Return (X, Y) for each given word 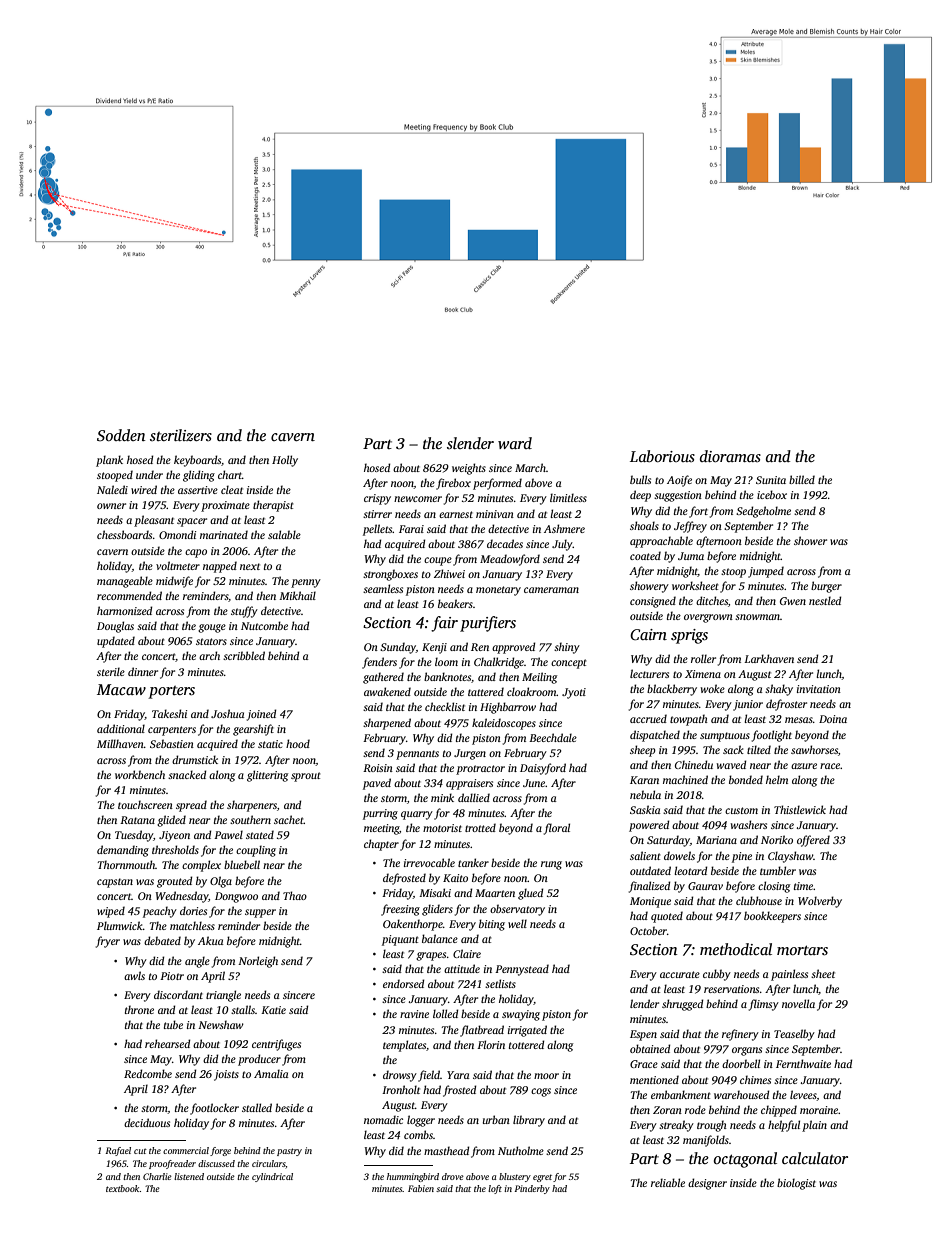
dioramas (730, 456)
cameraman (551, 590)
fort (698, 512)
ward (515, 443)
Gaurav (705, 886)
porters (171, 692)
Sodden (121, 435)
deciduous (147, 1122)
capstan (115, 883)
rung (551, 865)
